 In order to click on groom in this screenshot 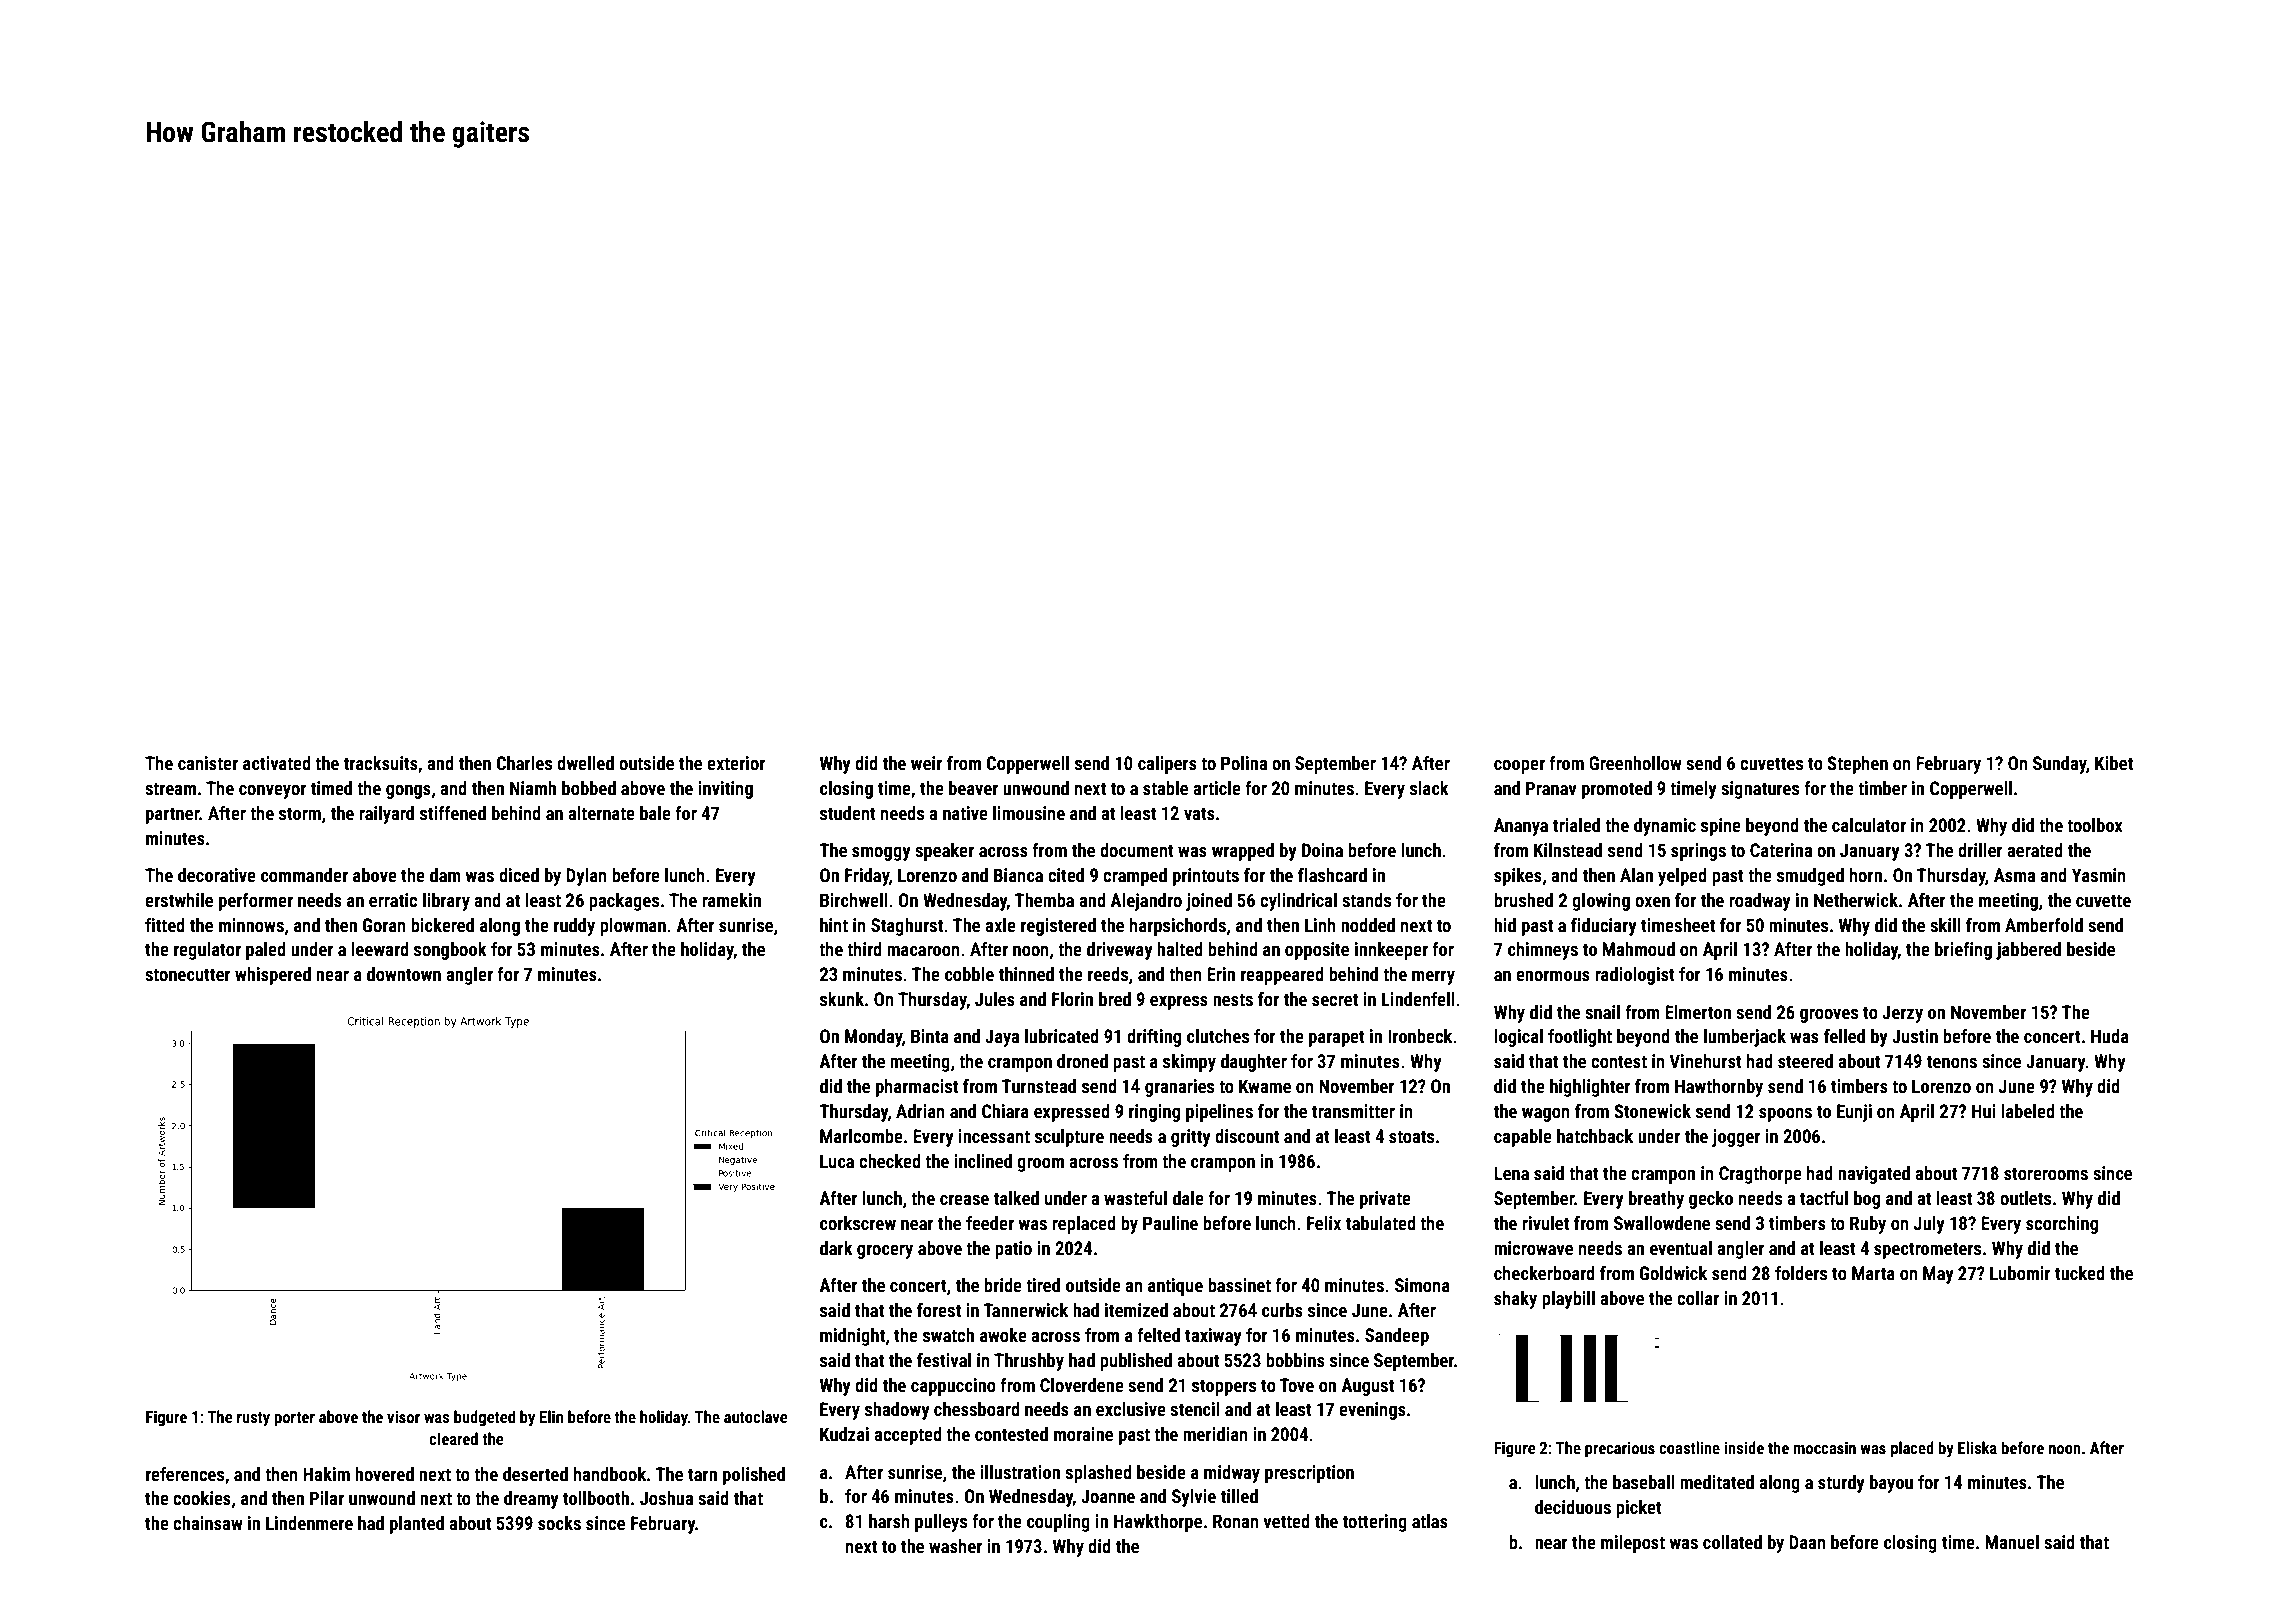, I will do `click(1040, 1165)`.
